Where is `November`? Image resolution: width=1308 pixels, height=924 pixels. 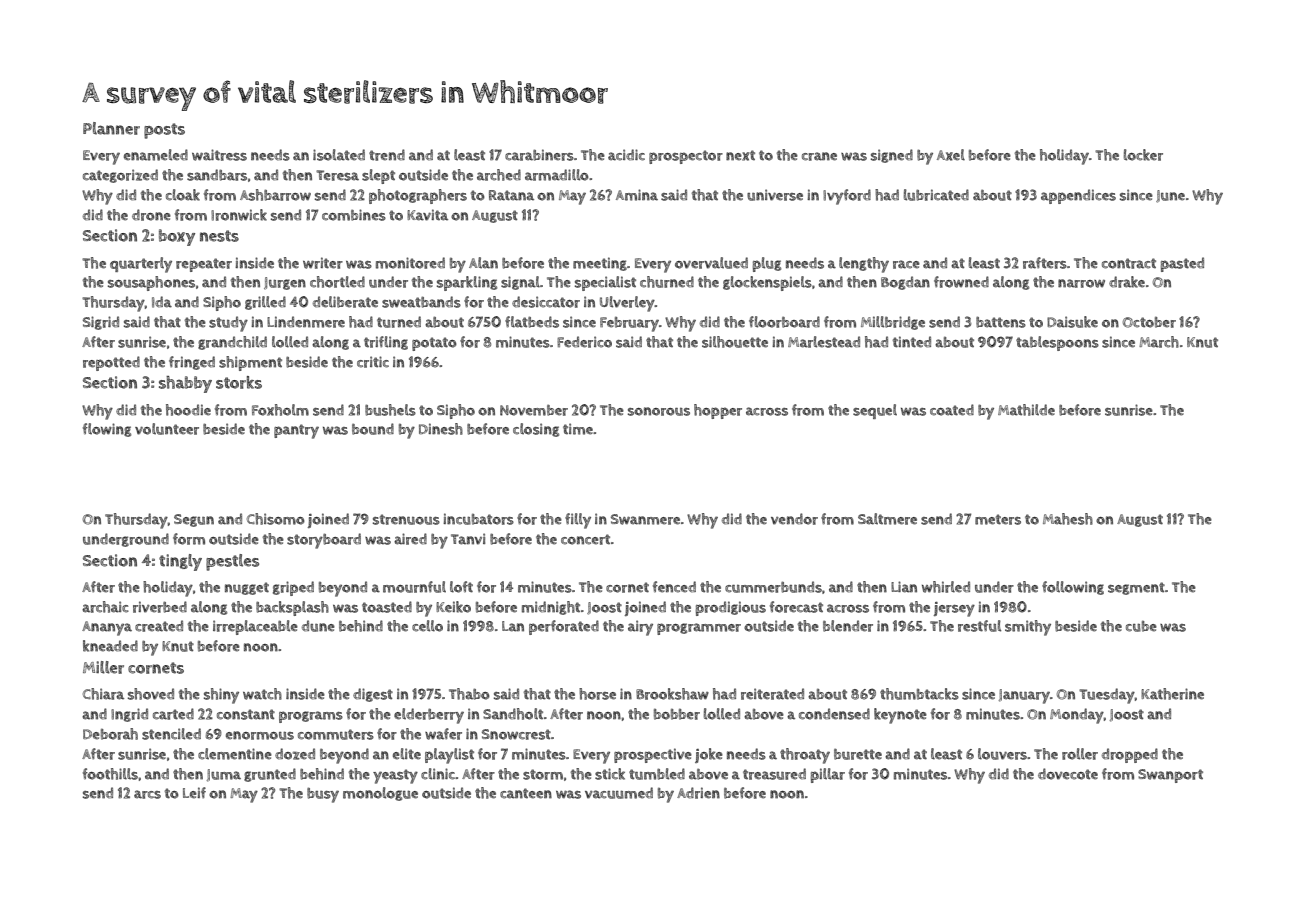 November is located at coordinates (534, 410).
